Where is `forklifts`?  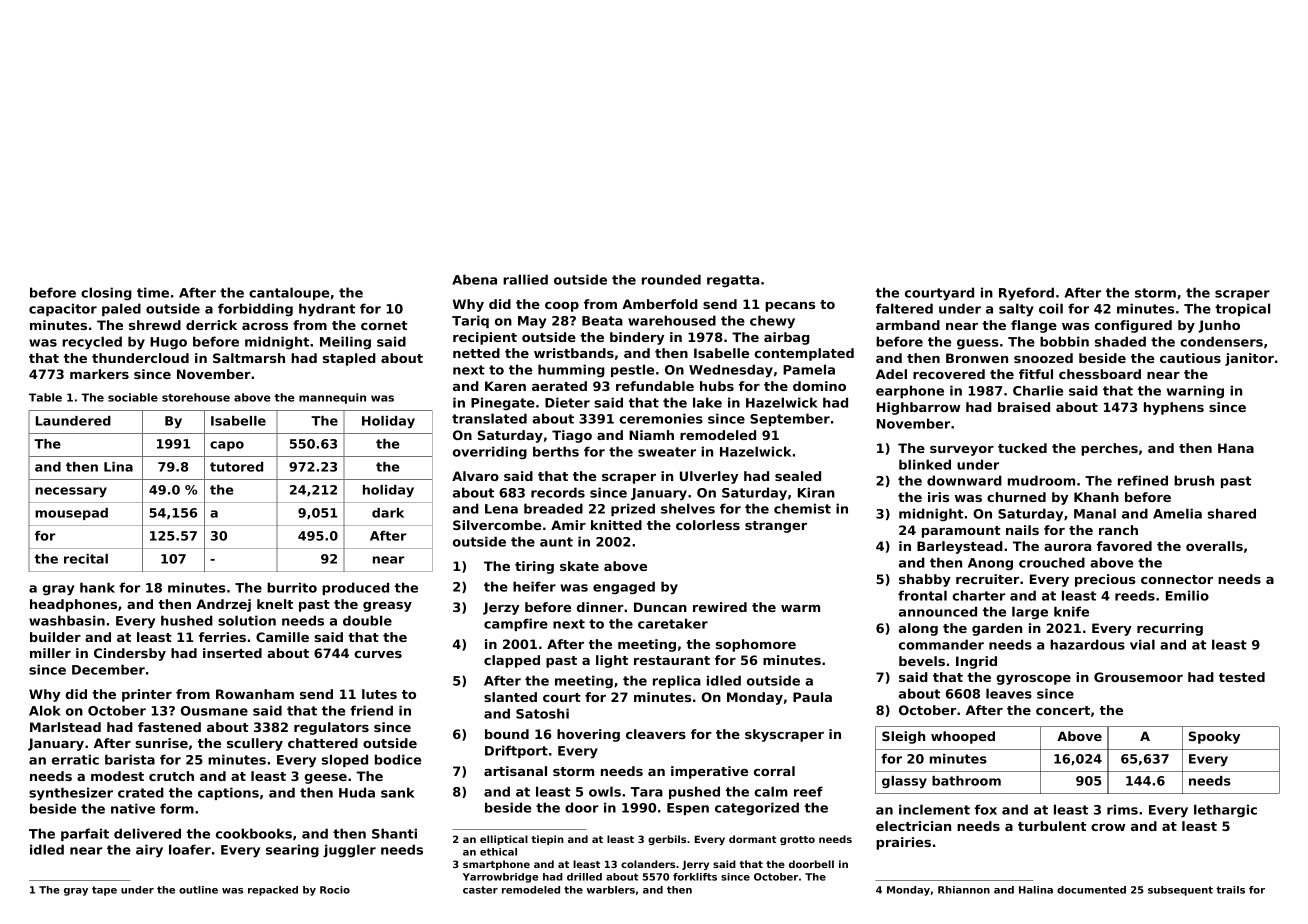 forklifts is located at coordinates (695, 877).
